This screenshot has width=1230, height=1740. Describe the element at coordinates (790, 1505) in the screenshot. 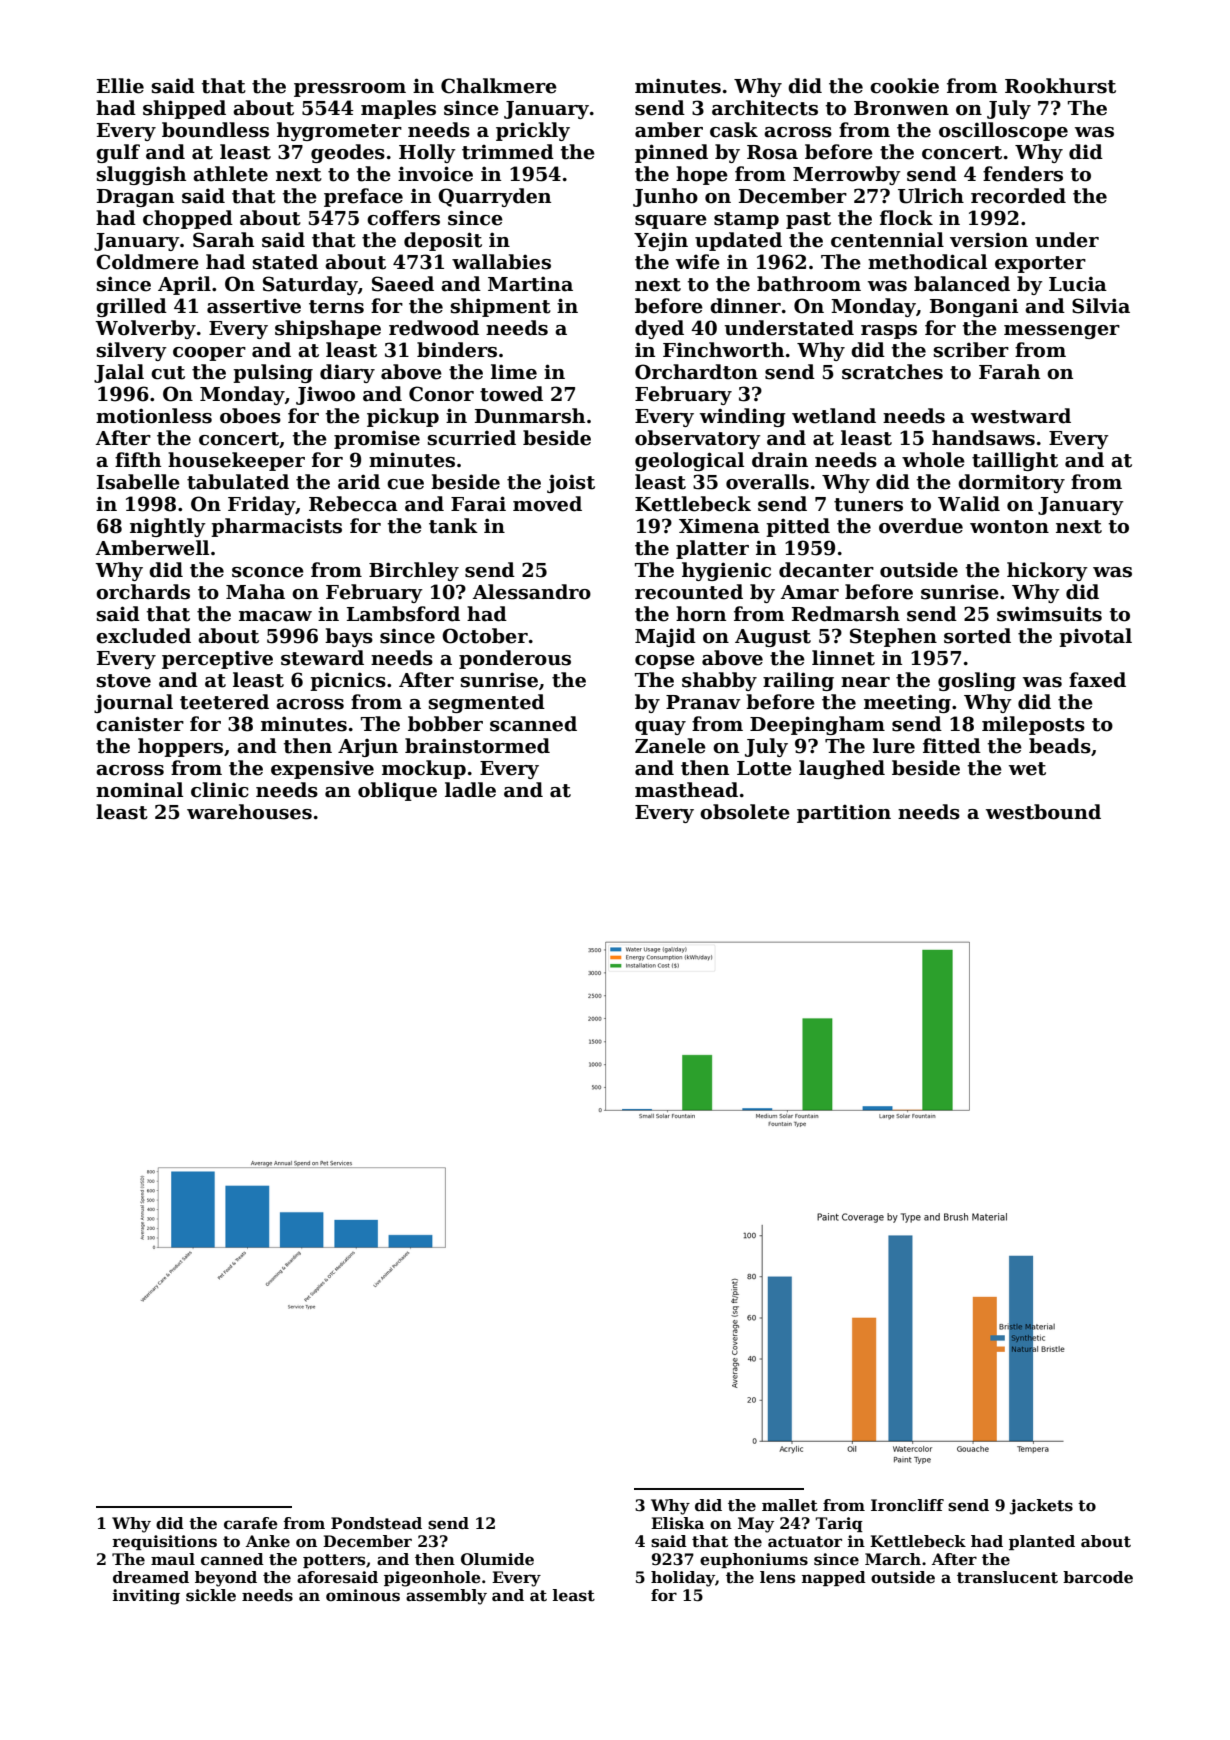

I see `mallet` at that location.
